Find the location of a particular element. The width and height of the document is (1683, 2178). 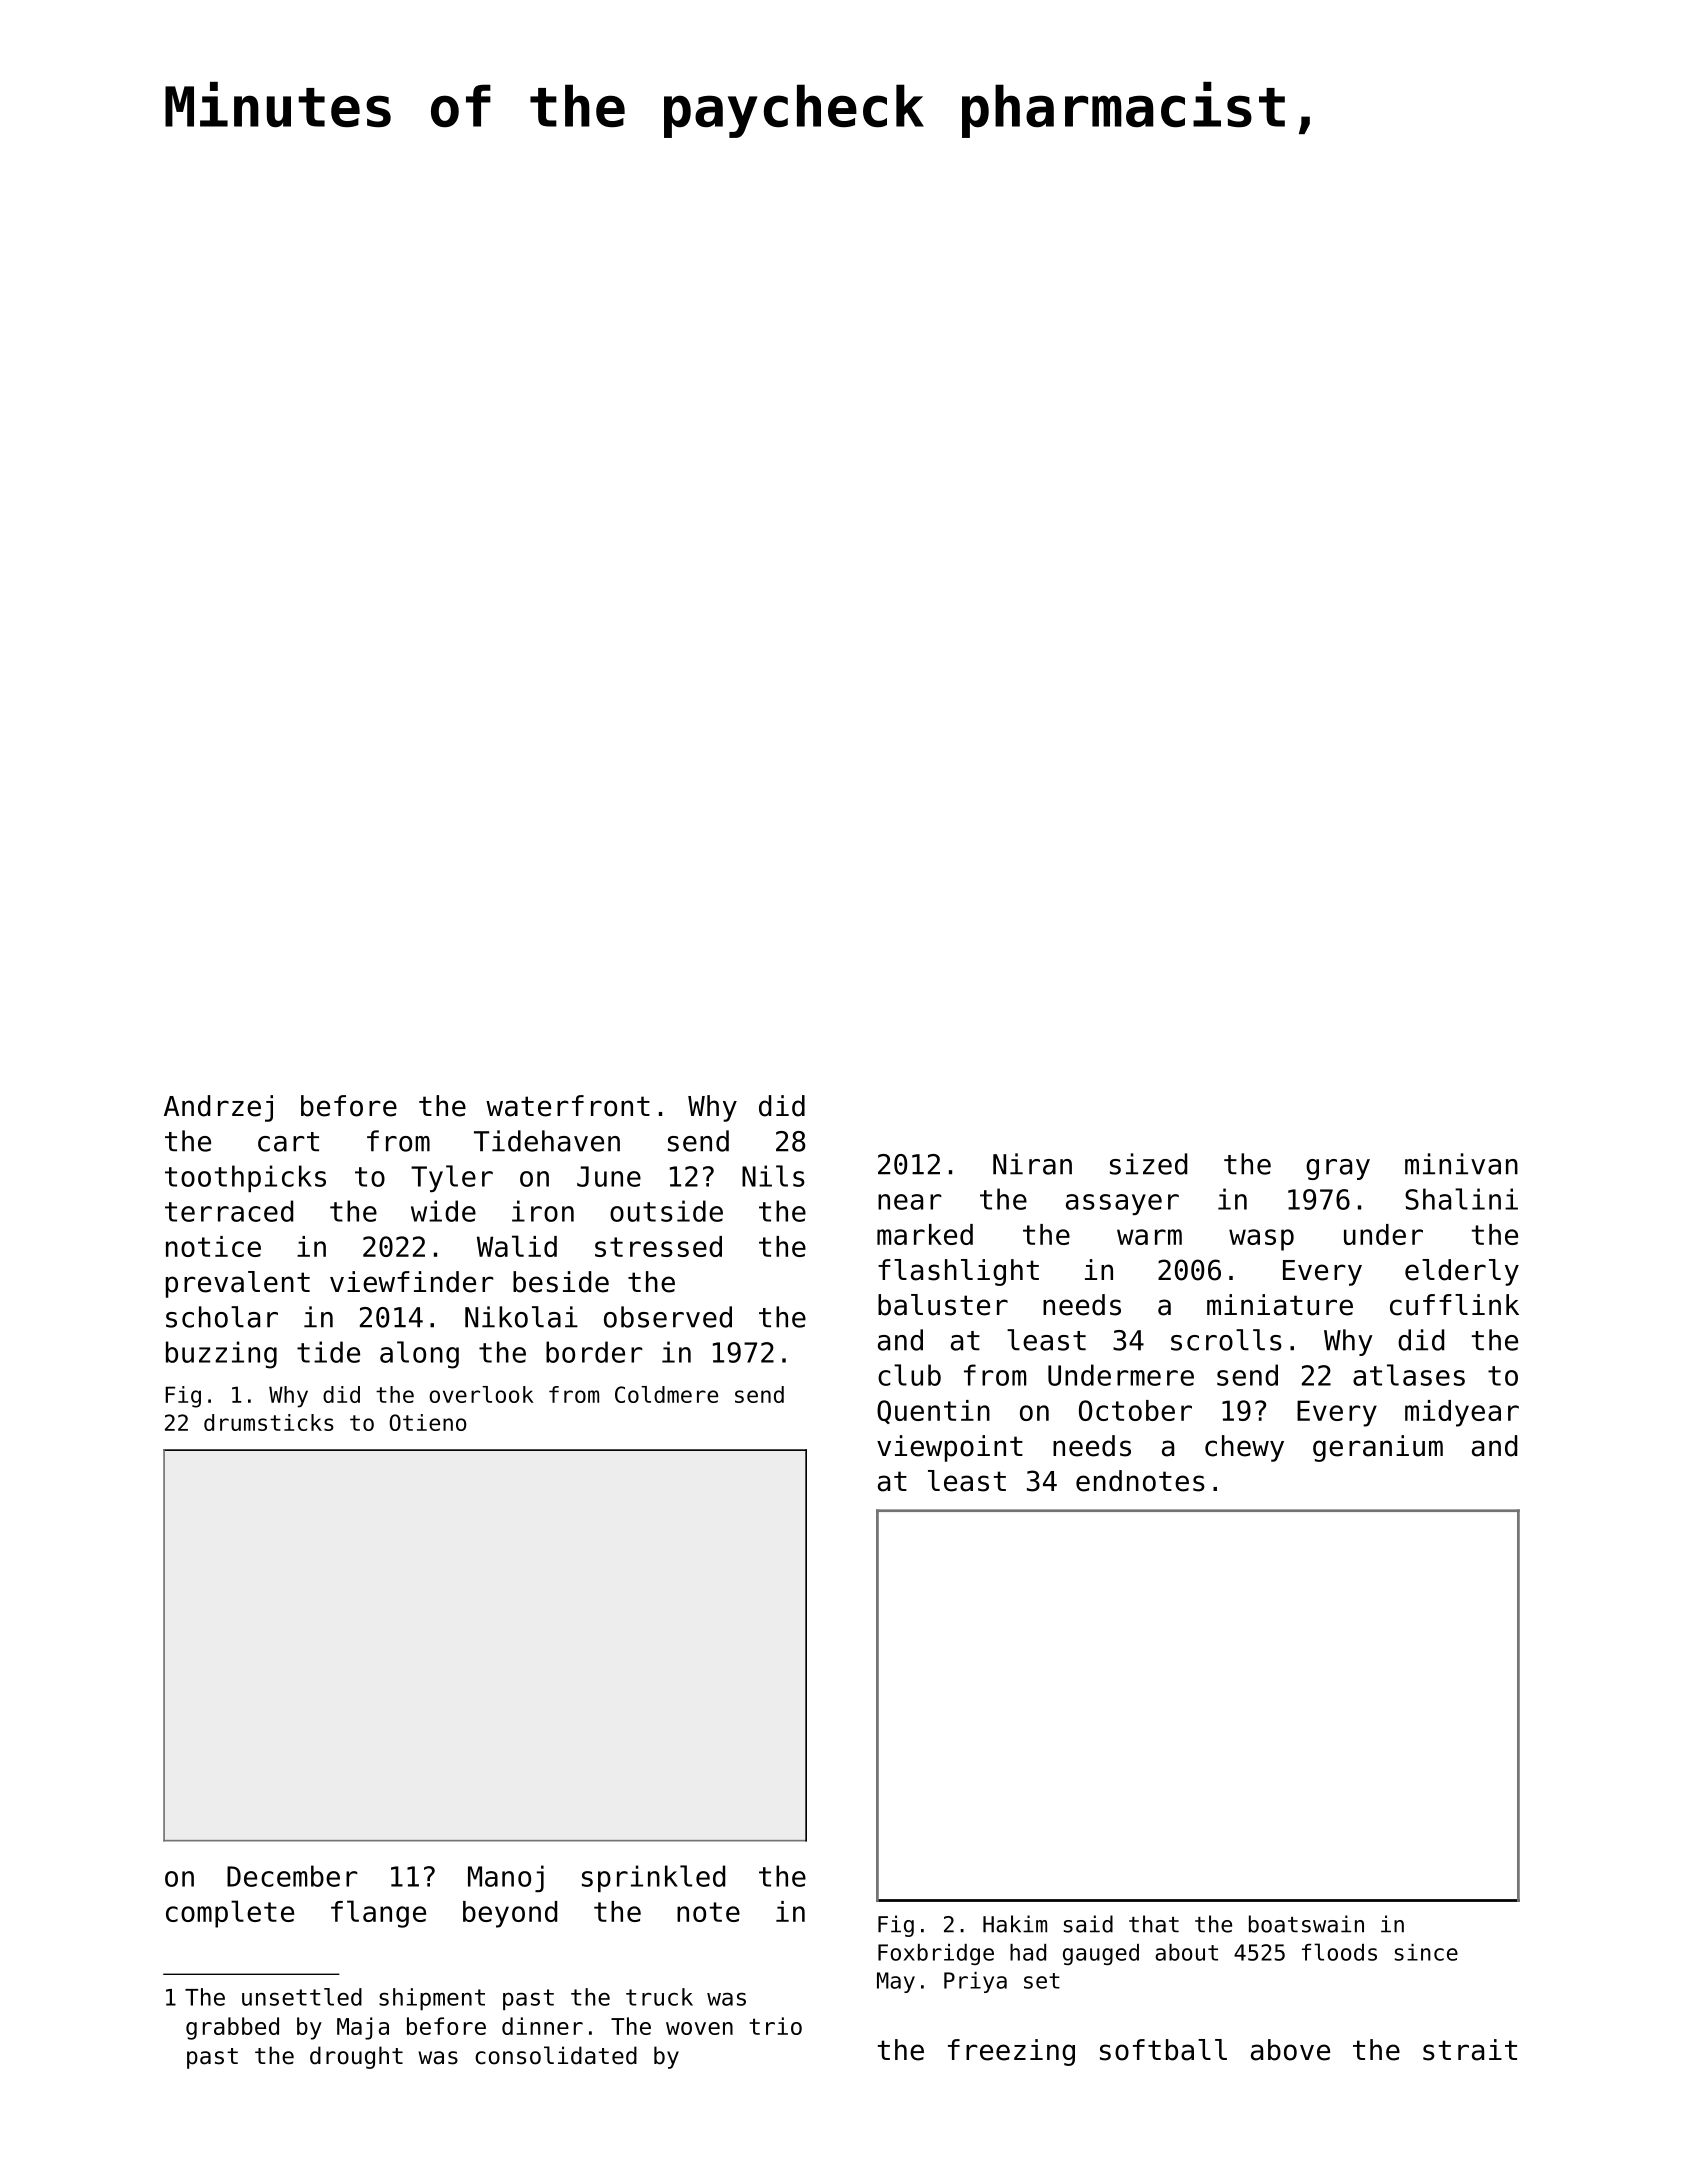

geranium is located at coordinates (1378, 1448).
